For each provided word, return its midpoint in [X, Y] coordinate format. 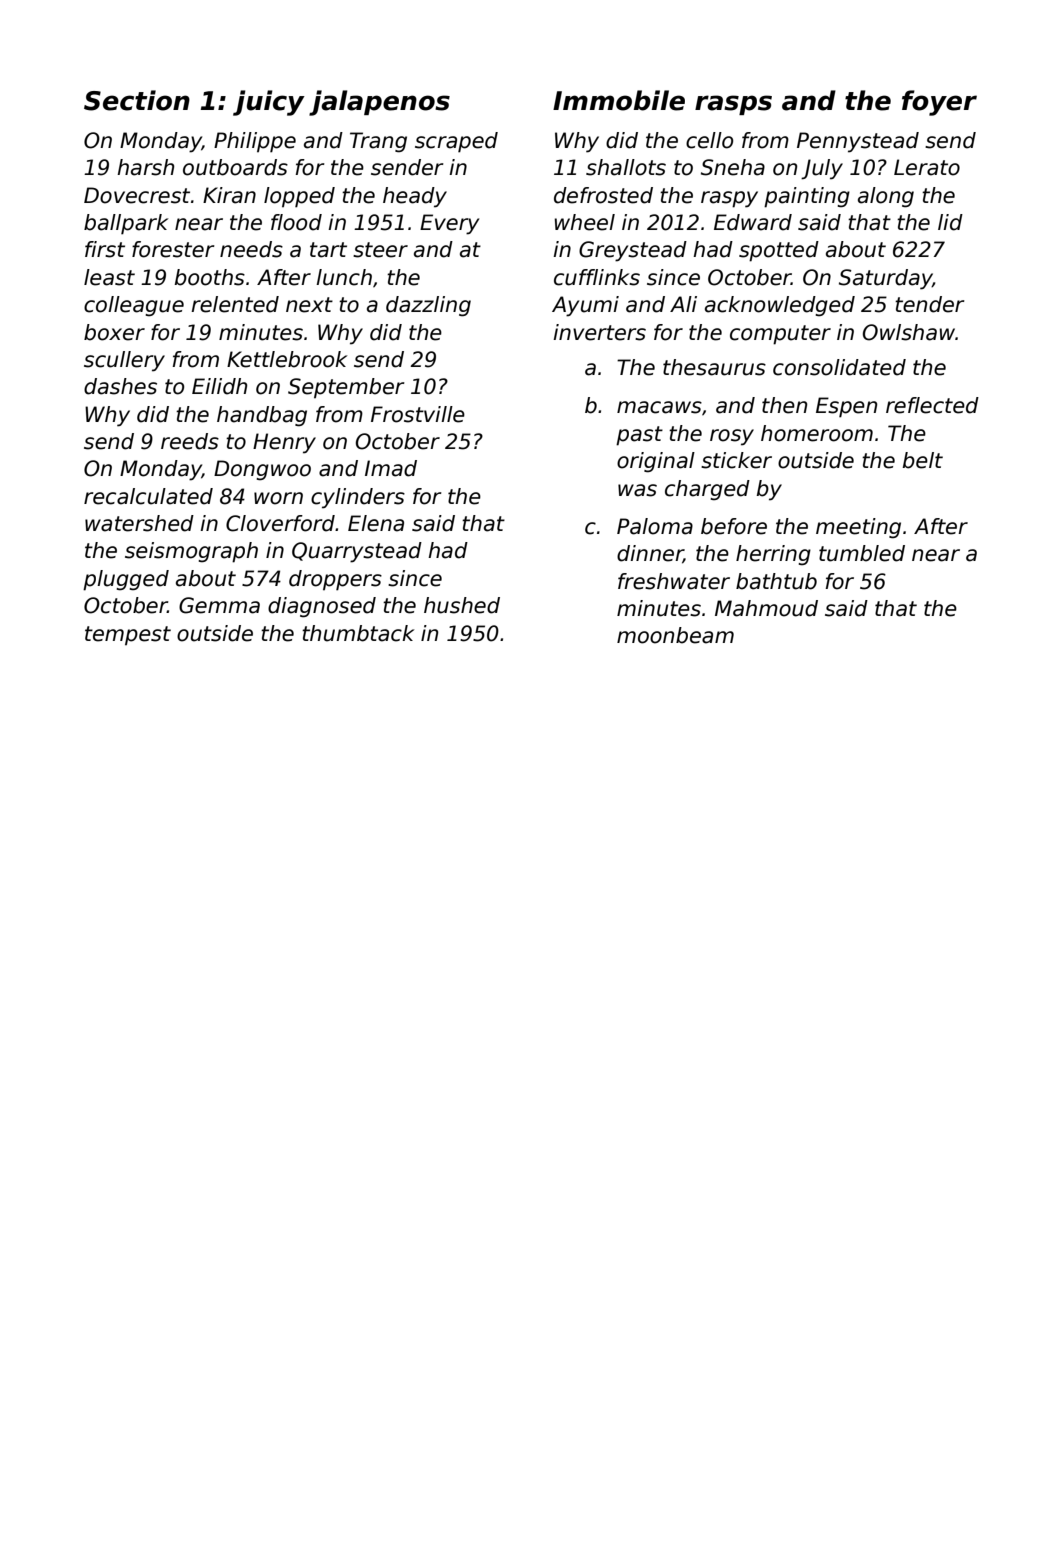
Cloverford [280, 523]
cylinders [358, 498]
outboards [235, 167]
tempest [128, 636]
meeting [858, 528]
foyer [939, 103]
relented [235, 304]
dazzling [428, 306]
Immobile [619, 100]
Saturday [886, 279]
